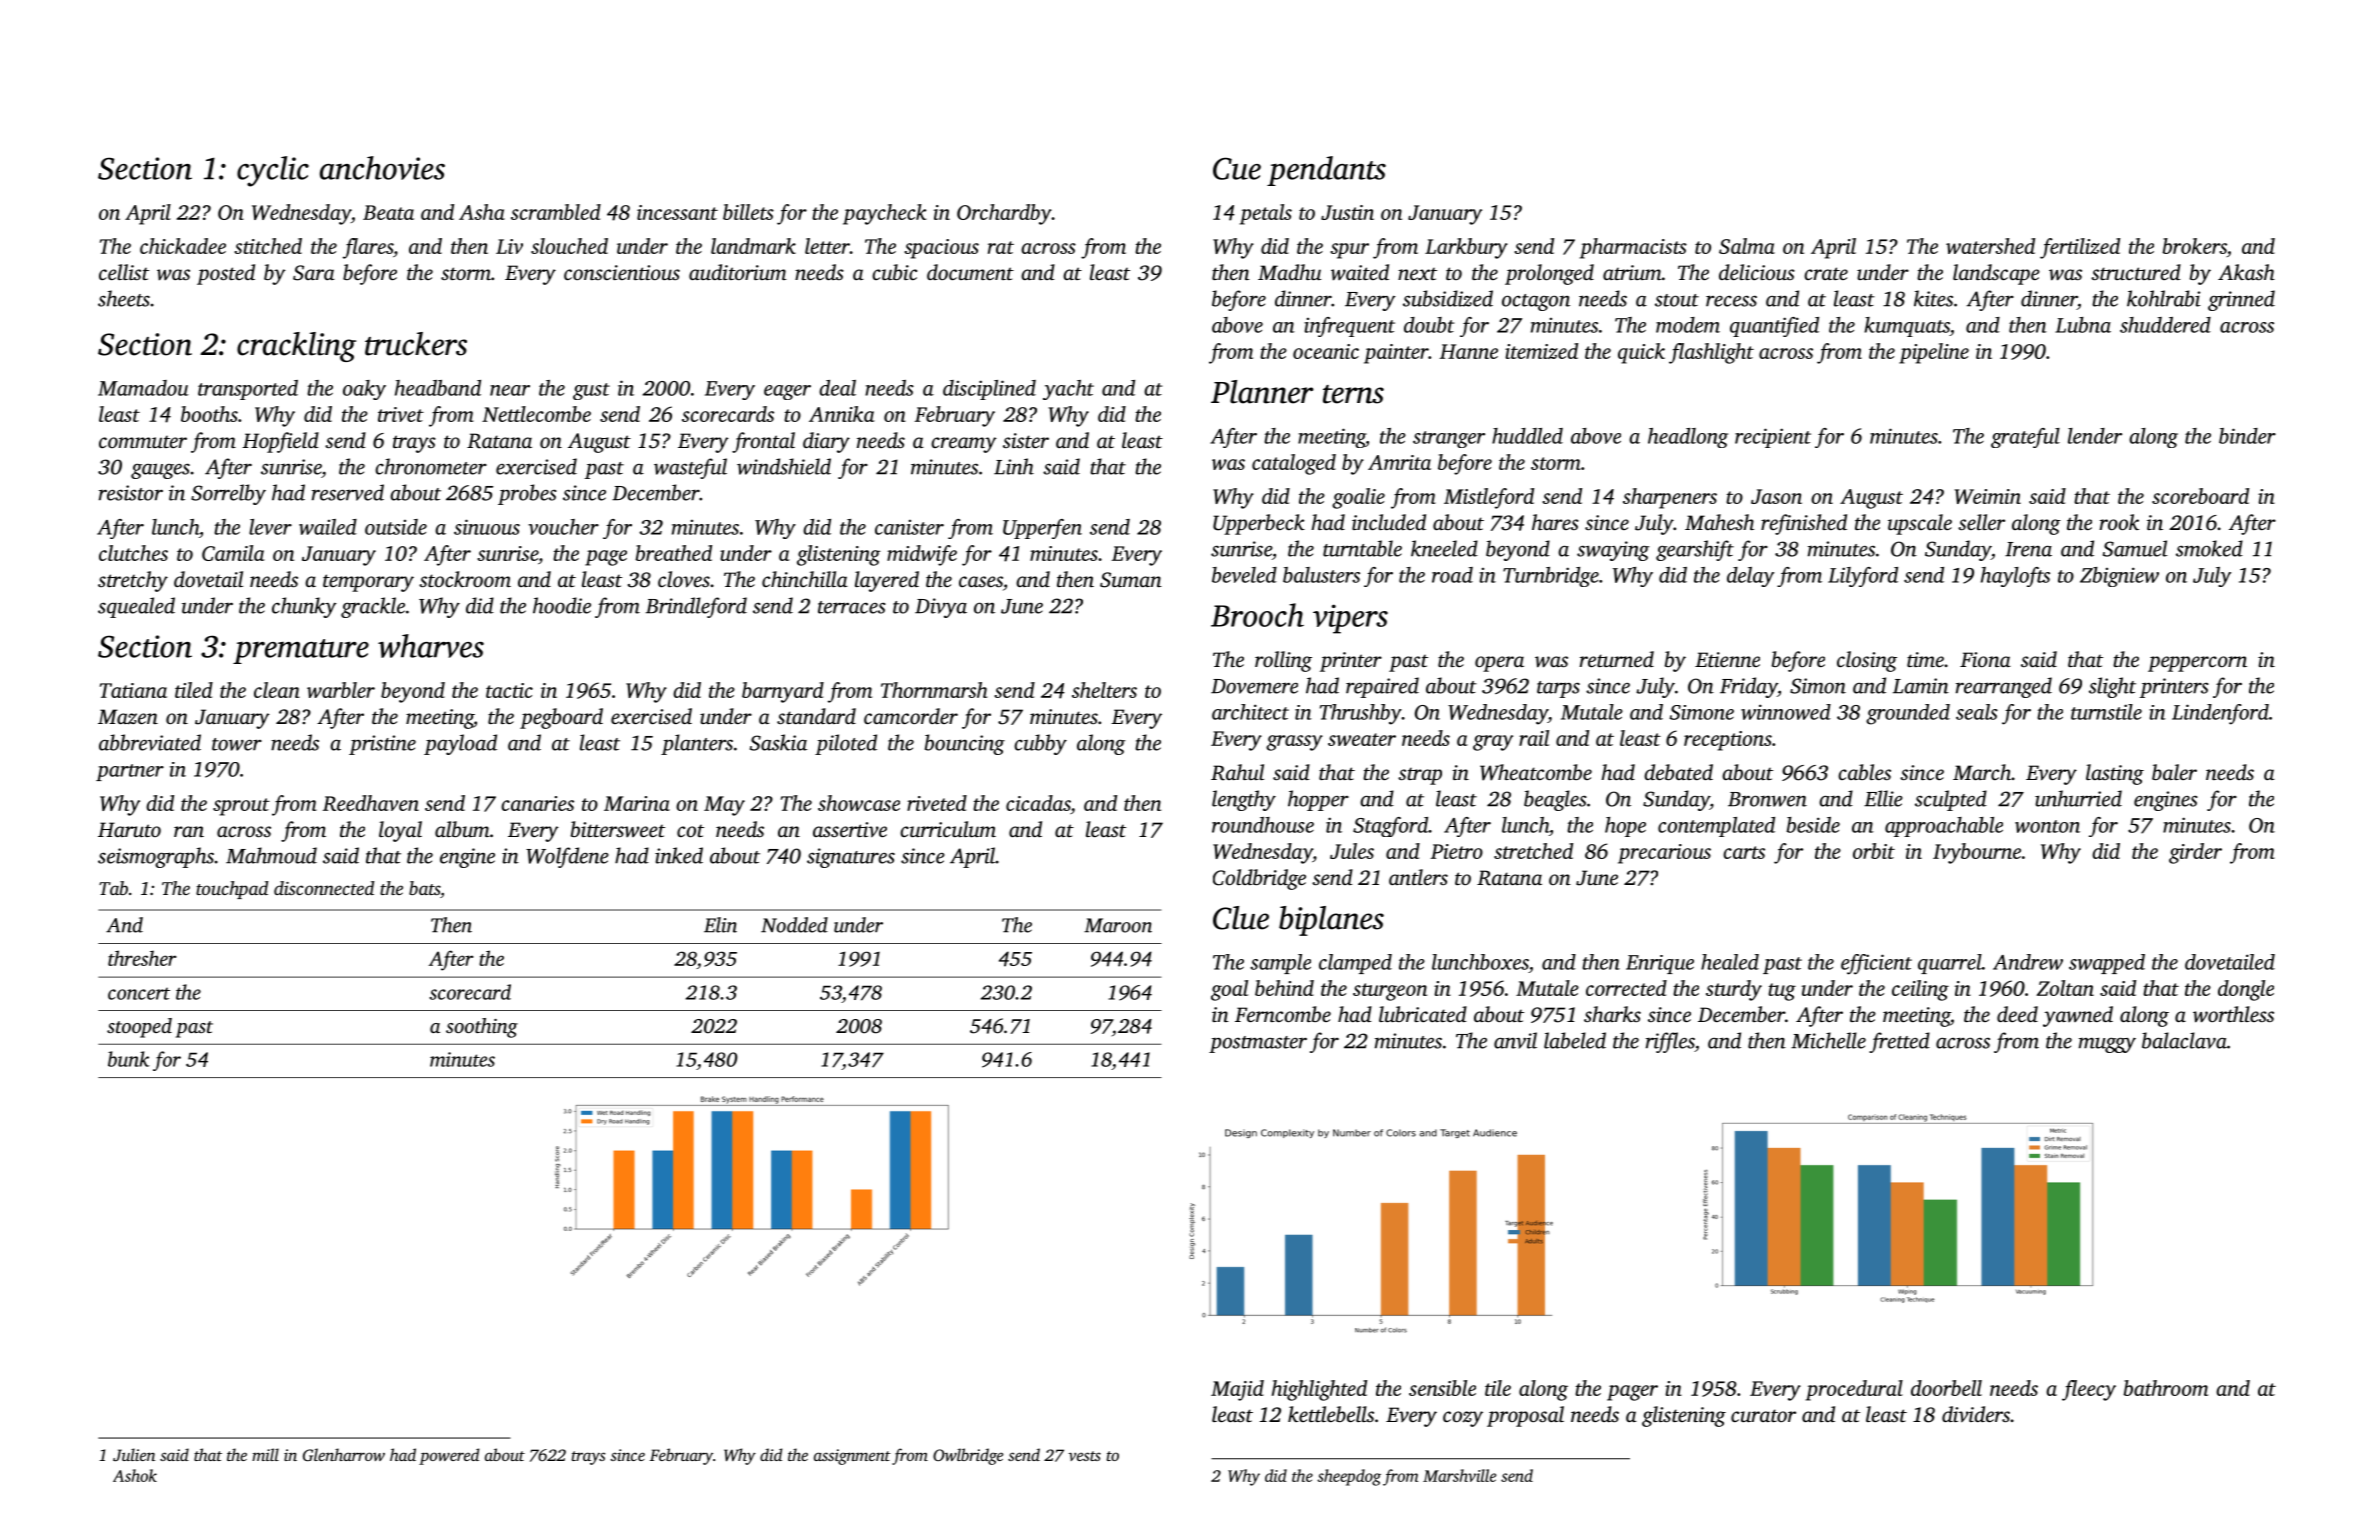 This screenshot has width=2373, height=1536. I want to click on Julien, so click(134, 1454).
